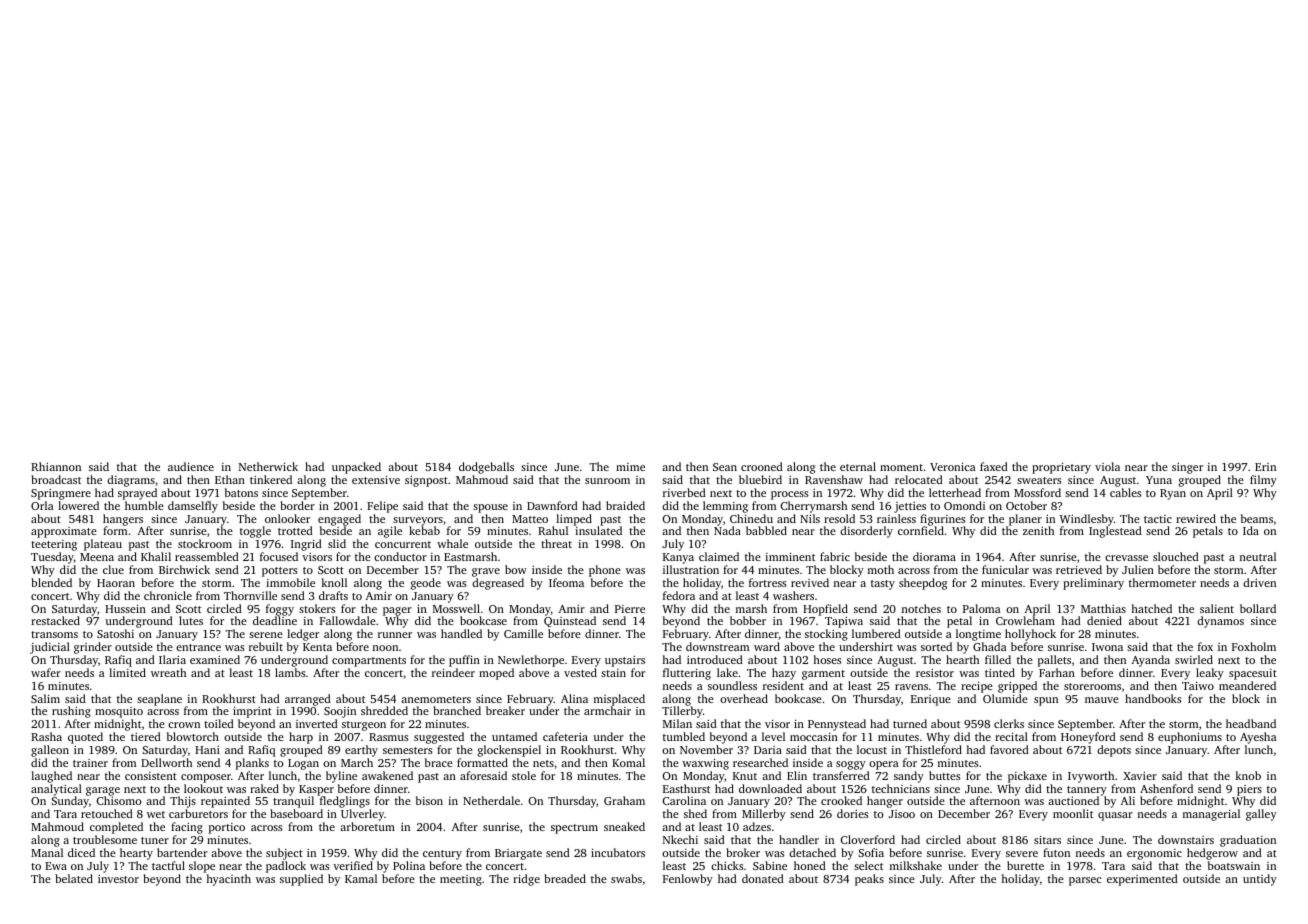 This screenshot has width=1308, height=924. What do you see at coordinates (1039, 480) in the screenshot?
I see `sweaters` at bounding box center [1039, 480].
